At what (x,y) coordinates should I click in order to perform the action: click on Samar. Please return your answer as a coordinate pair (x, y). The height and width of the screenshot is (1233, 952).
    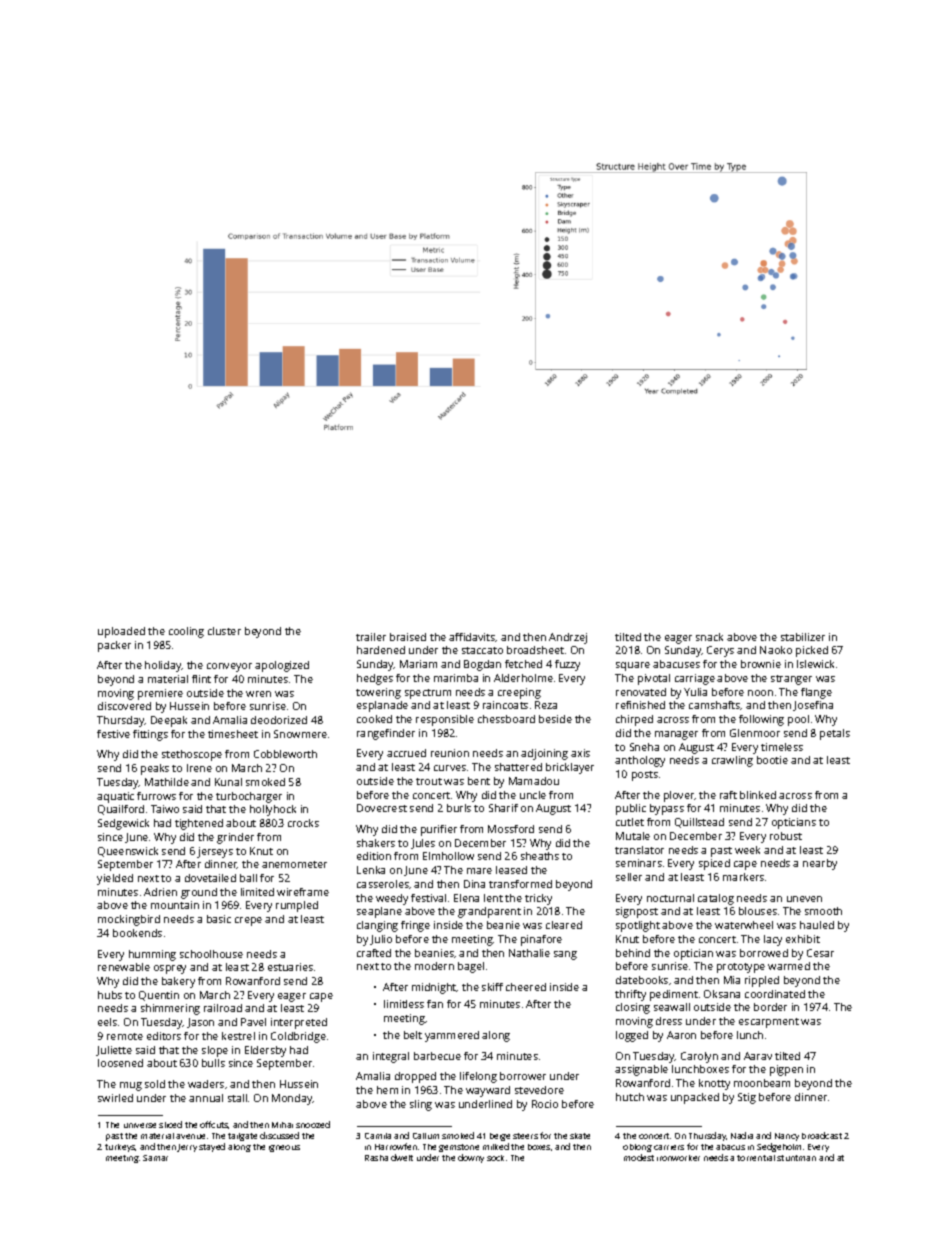
    Looking at the image, I should click on (155, 1158).
